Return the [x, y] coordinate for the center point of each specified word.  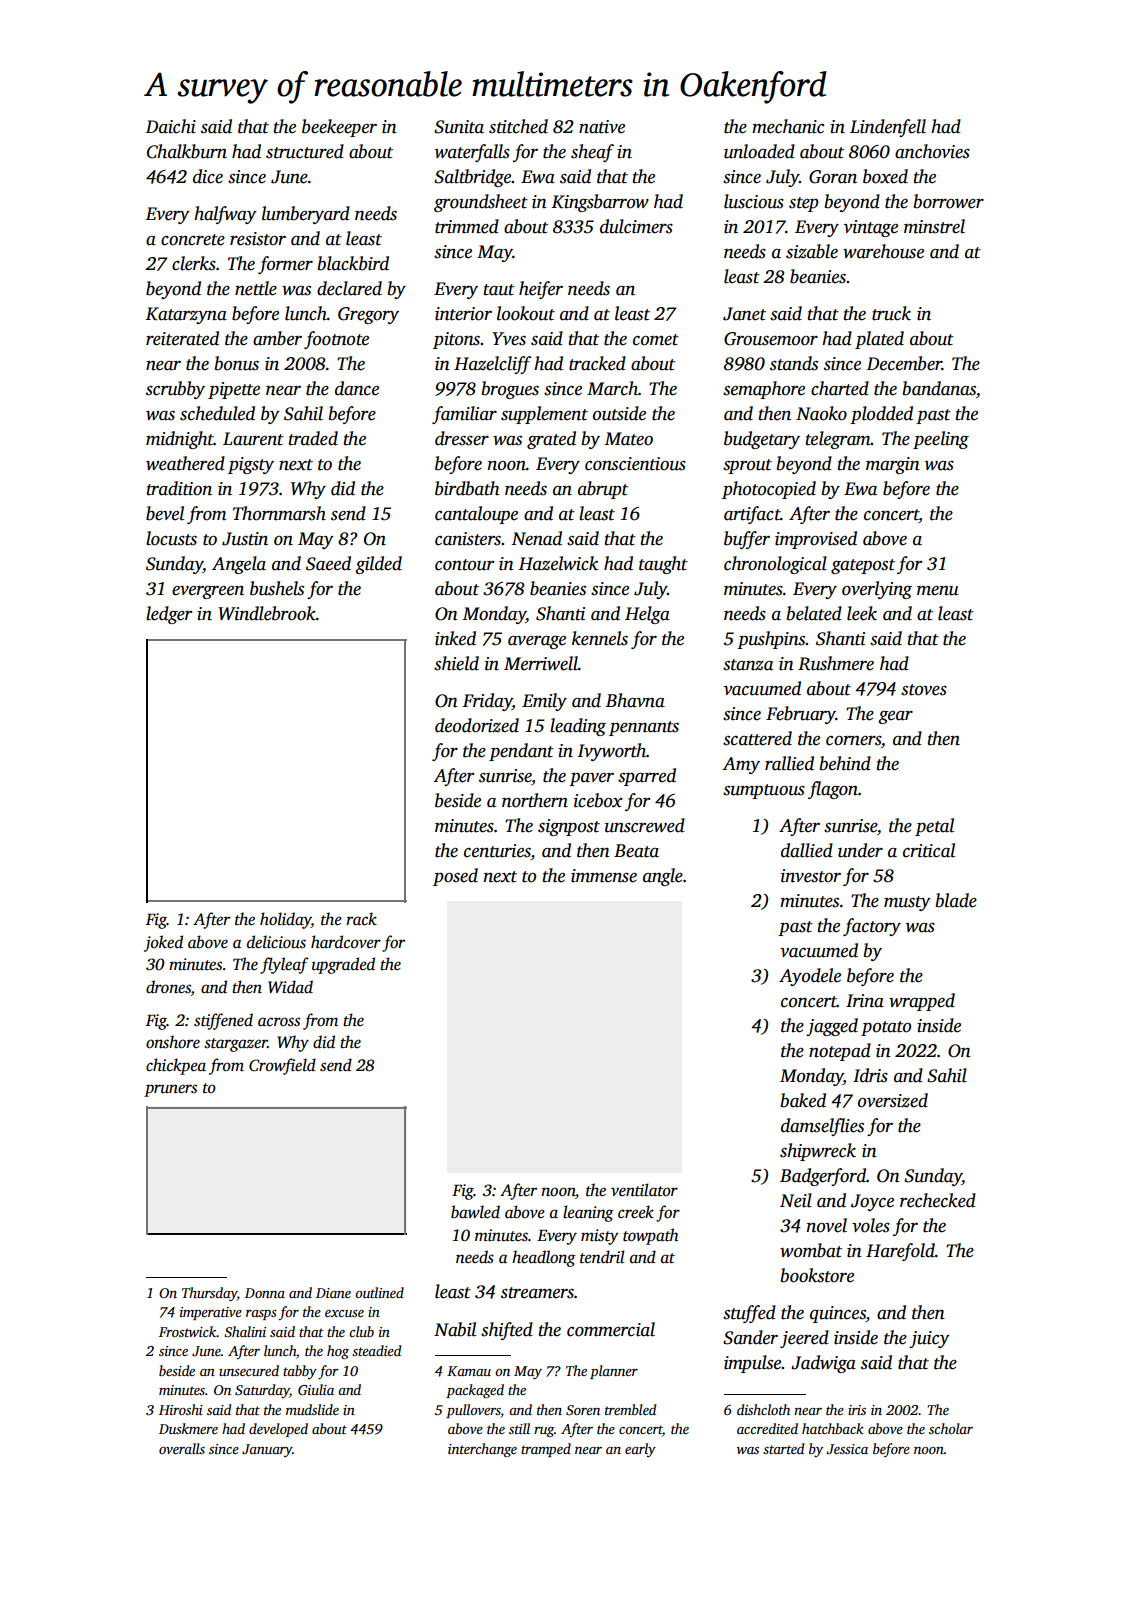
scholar [951, 1428]
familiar [464, 415]
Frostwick [187, 1331]
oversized [893, 1100]
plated [879, 340]
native [602, 127]
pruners [170, 1090]
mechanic [788, 126]
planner [614, 1372]
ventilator [644, 1190]
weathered [185, 463]
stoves [924, 690]
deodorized [477, 725]
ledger [169, 615]
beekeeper [339, 128]
